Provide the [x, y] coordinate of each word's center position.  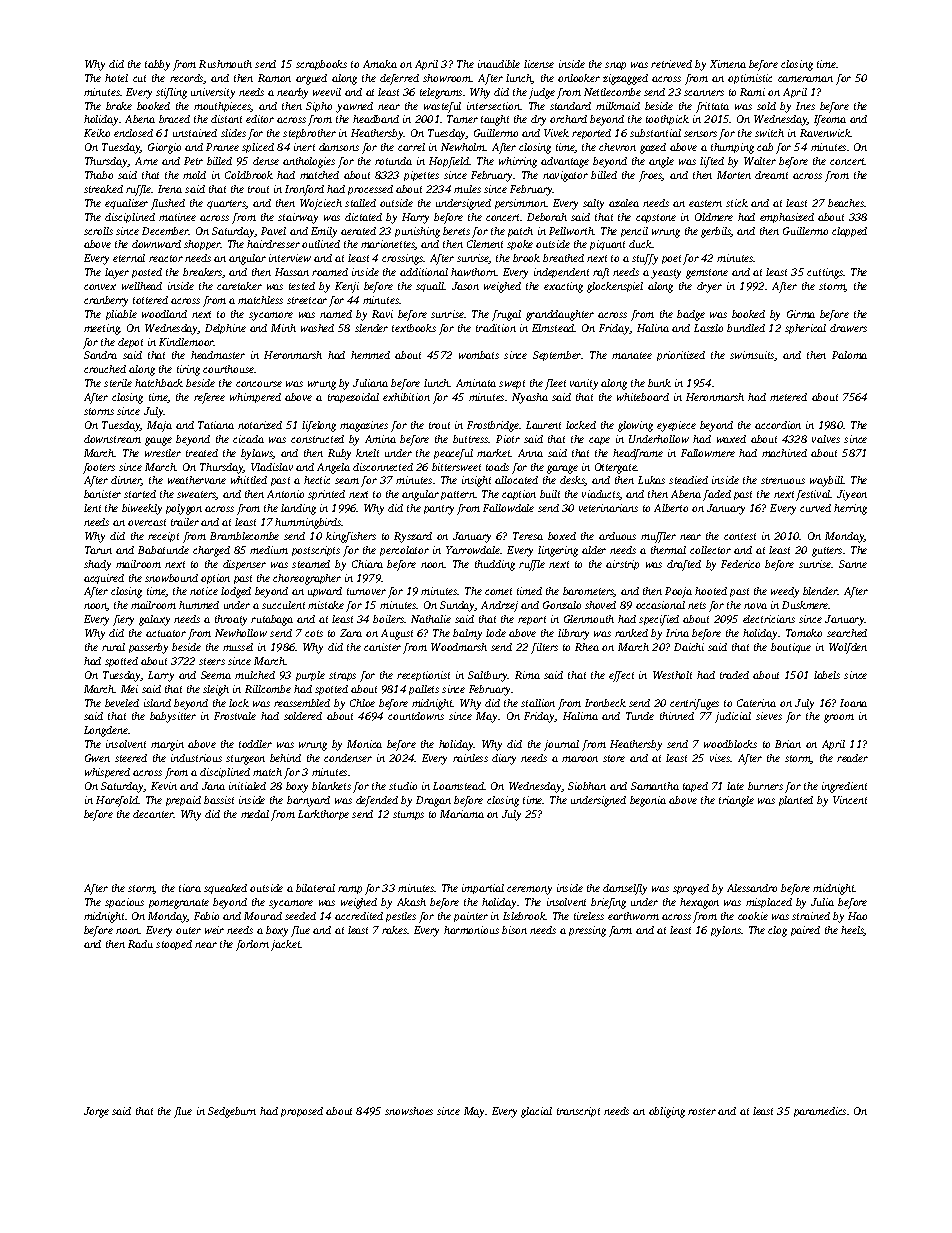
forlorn [252, 945]
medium [269, 550]
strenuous [783, 480]
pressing [587, 931]
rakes [395, 930]
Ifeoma [830, 120]
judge [542, 93]
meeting [102, 329]
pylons [726, 931]
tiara [190, 888]
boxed [562, 536]
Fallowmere [708, 453]
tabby [157, 65]
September [557, 356]
